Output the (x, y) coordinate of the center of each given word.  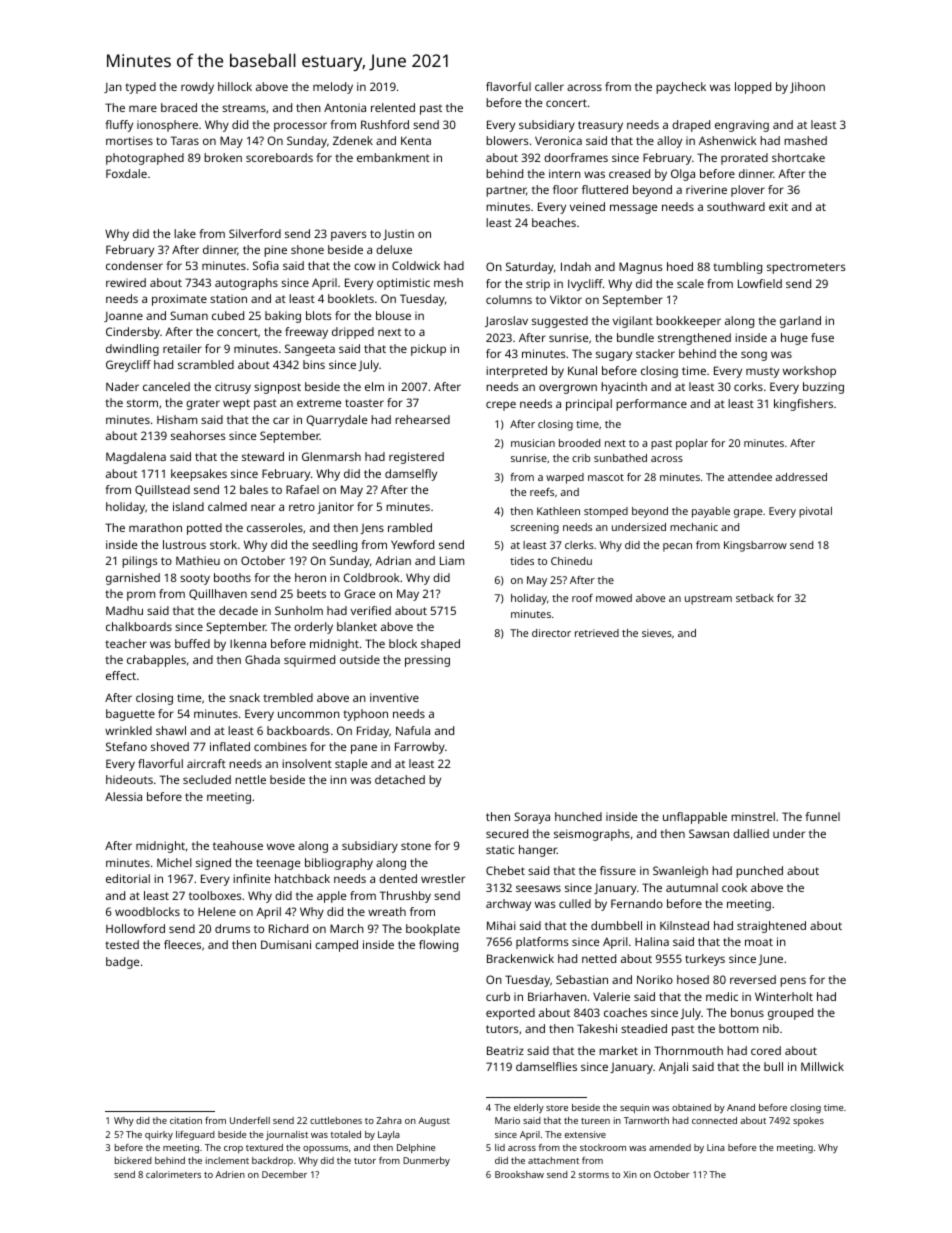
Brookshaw (519, 1174)
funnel (822, 816)
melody (333, 88)
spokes (808, 1121)
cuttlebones (336, 1120)
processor (300, 127)
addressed (801, 477)
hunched (578, 816)
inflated (230, 746)
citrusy (233, 388)
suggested (560, 322)
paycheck (681, 88)
